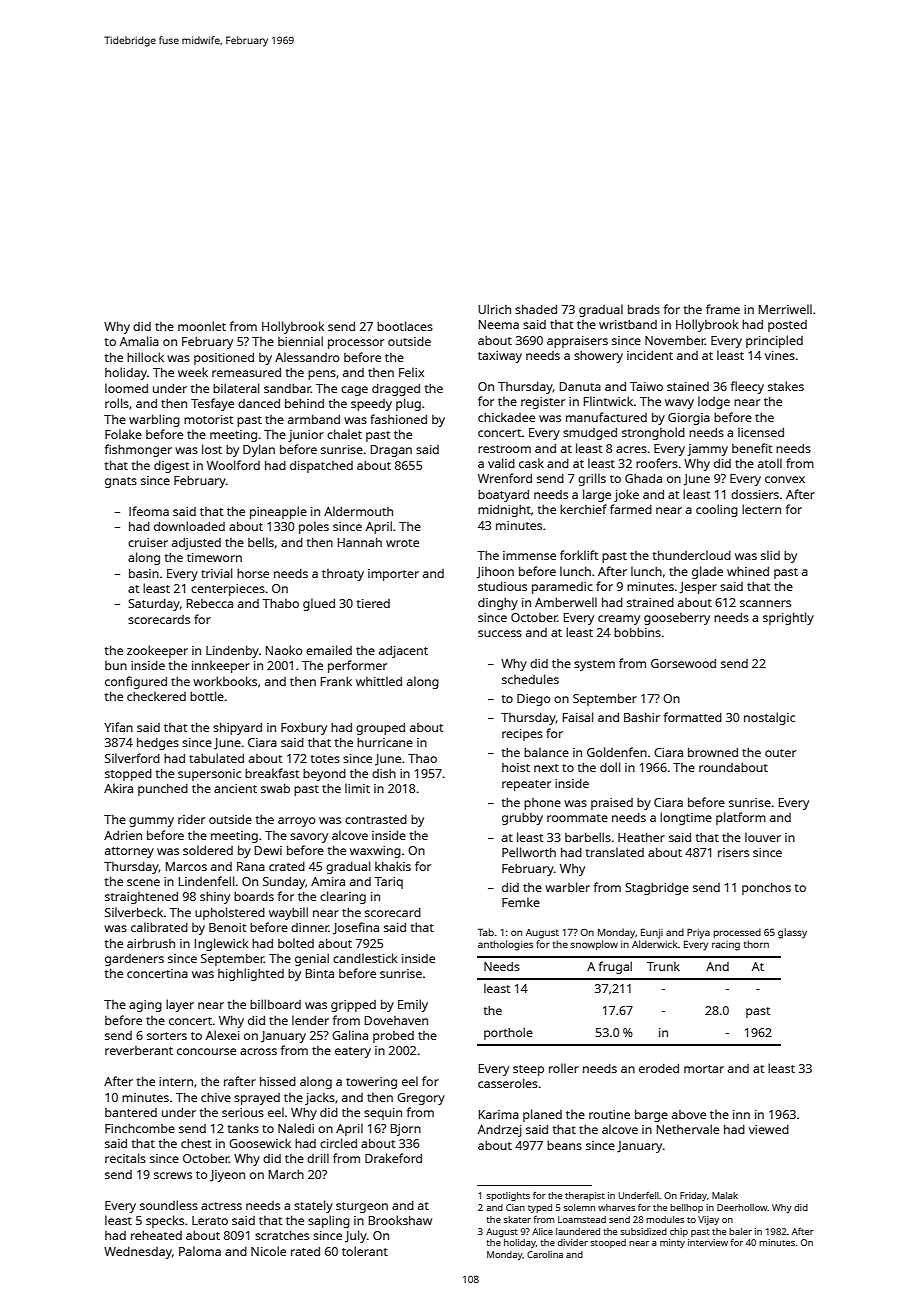 The height and width of the document is (1308, 924). Describe the element at coordinates (202, 326) in the document. I see `moonlet` at that location.
